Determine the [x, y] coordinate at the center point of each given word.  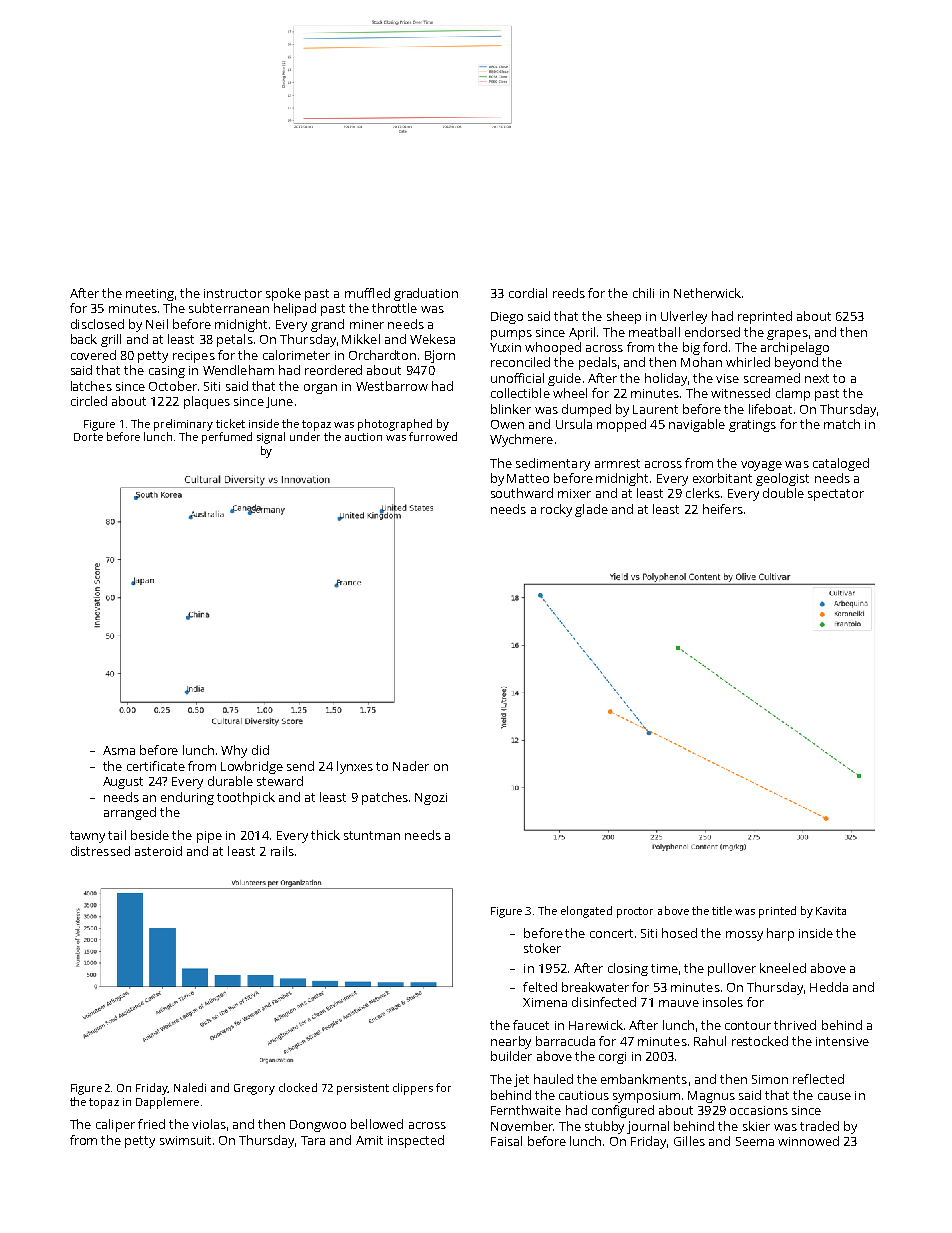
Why [234, 751]
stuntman [372, 835]
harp [780, 934]
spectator [836, 495]
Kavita [831, 911]
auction [363, 437]
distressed [100, 851]
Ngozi [431, 799]
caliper [115, 1125]
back [84, 339]
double [783, 493]
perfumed [227, 438]
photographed [395, 425]
